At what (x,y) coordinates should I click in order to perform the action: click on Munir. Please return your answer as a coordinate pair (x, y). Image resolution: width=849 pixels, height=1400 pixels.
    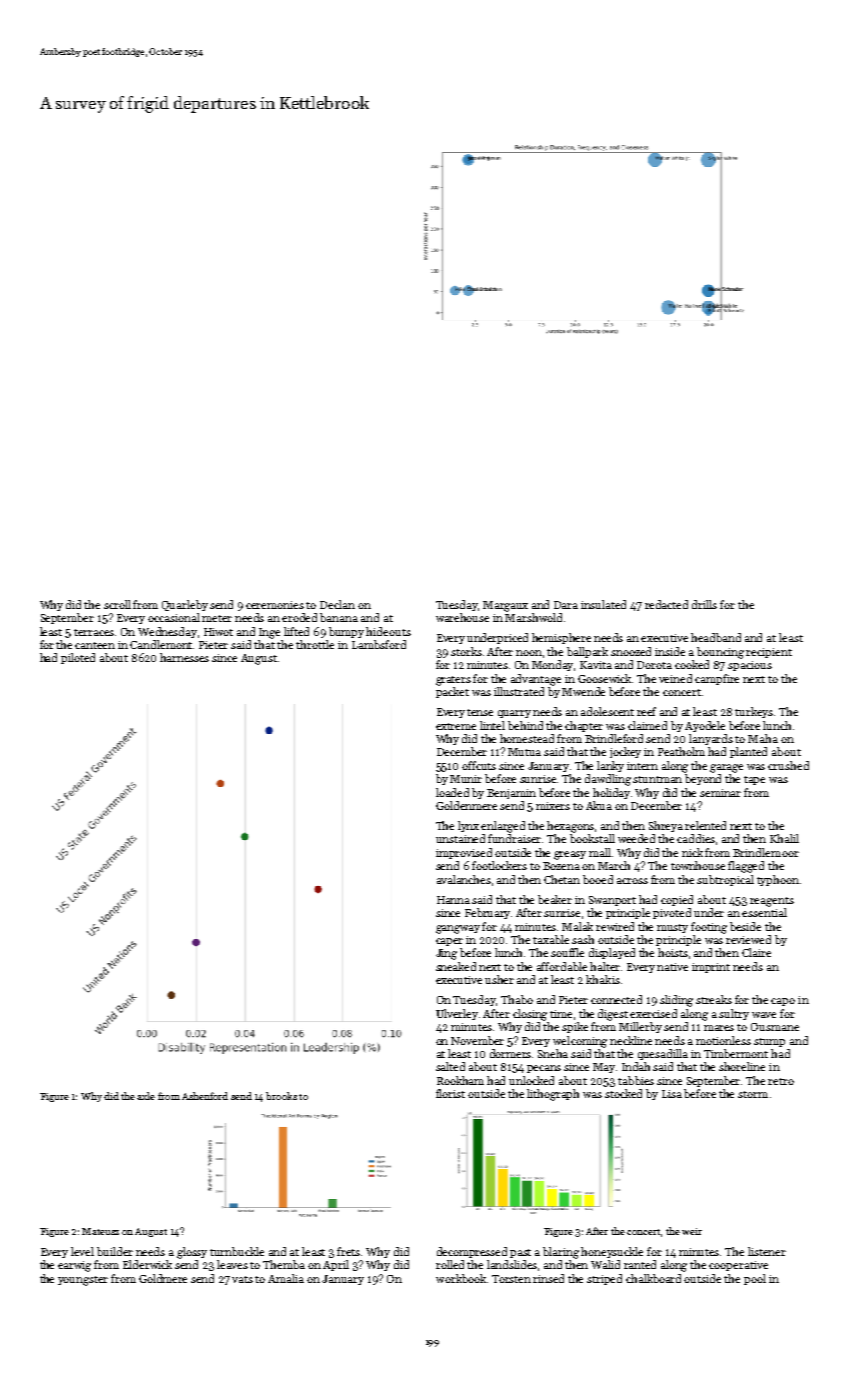
    Looking at the image, I should click on (466, 779).
